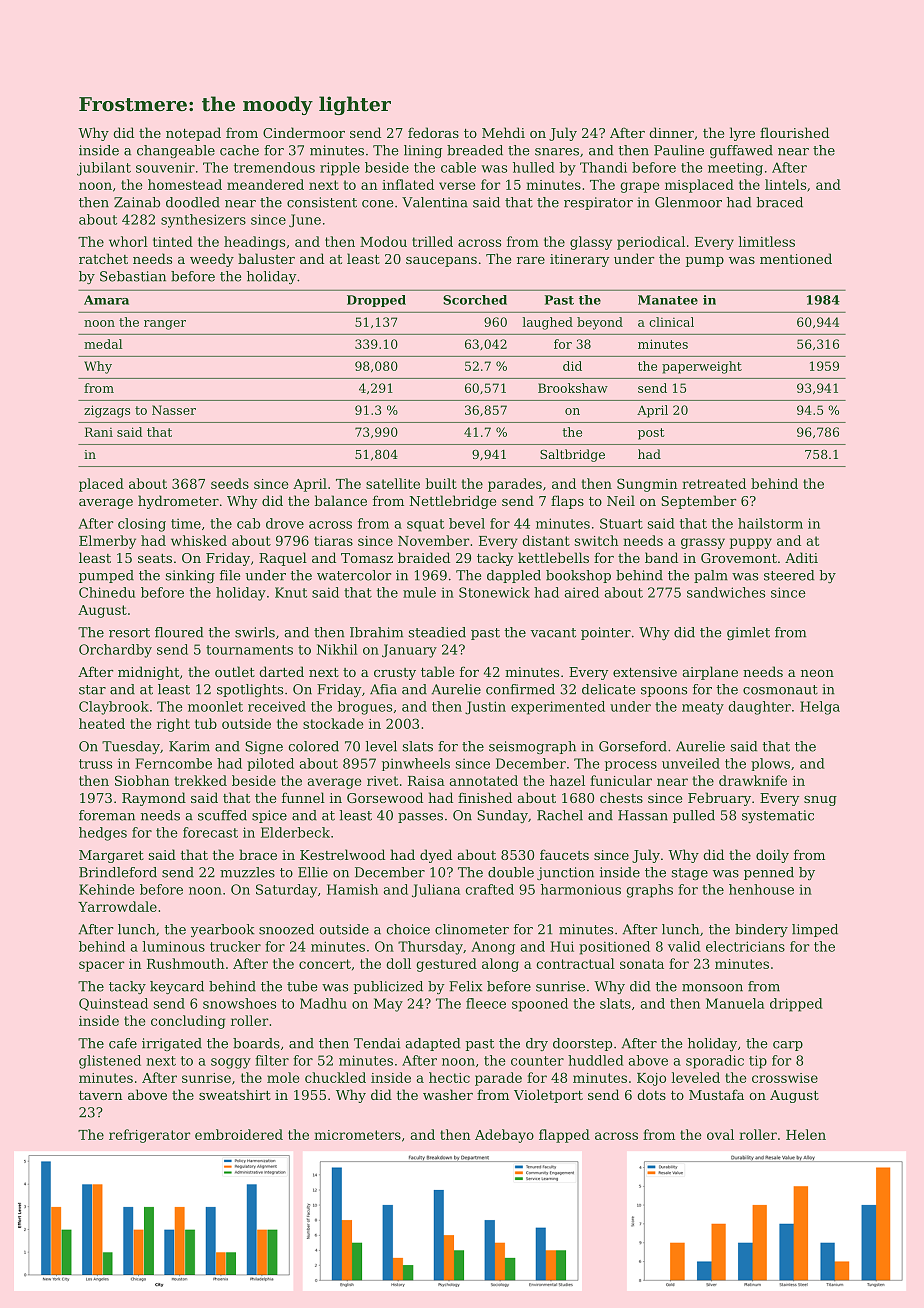 This screenshot has width=924, height=1308. I want to click on Signe, so click(264, 747).
